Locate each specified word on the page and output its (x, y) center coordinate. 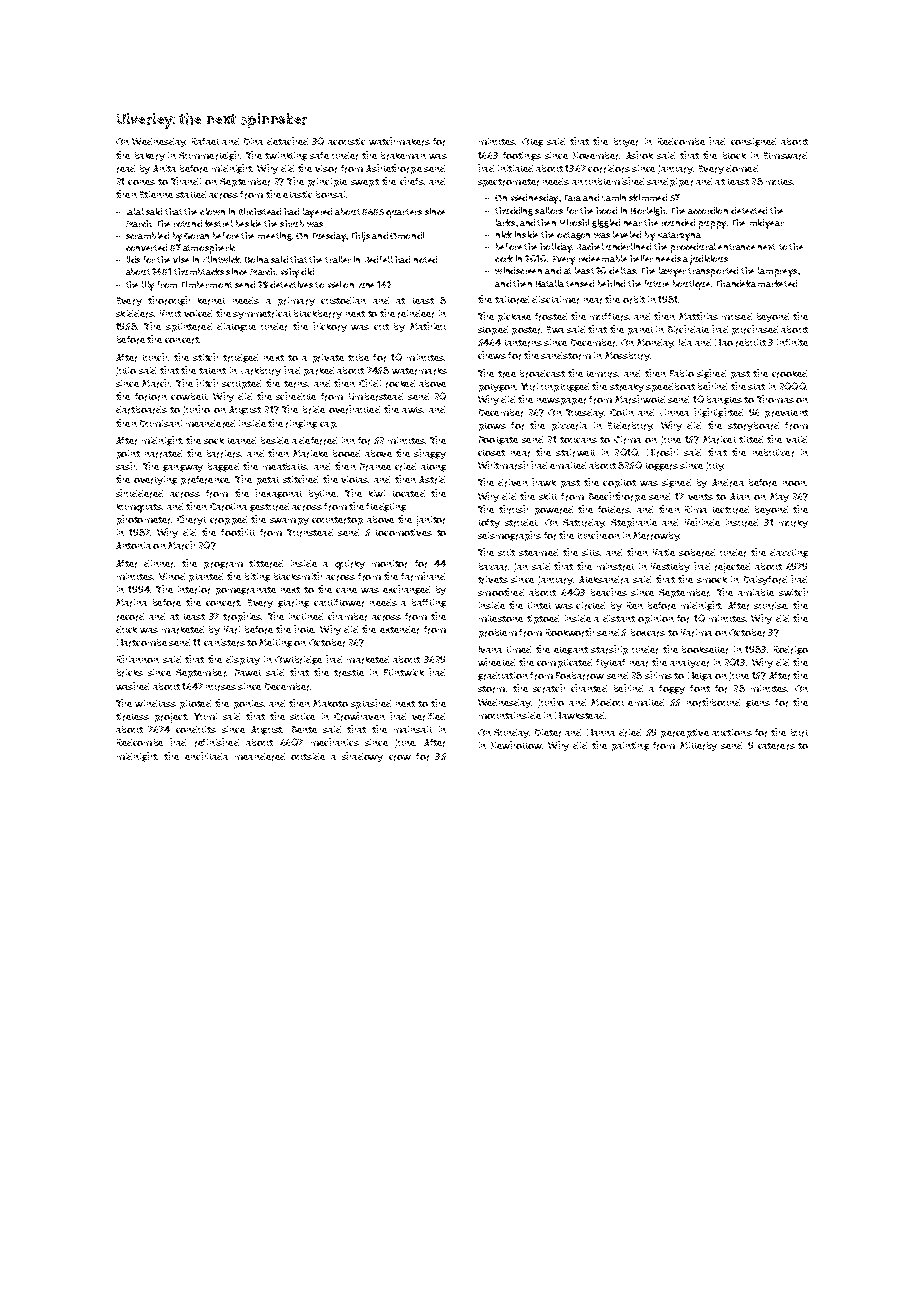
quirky (350, 565)
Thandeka (736, 283)
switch (793, 592)
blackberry (318, 314)
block (734, 155)
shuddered (139, 493)
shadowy (362, 757)
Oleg (532, 142)
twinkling (286, 156)
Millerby (698, 746)
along (433, 468)
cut (381, 327)
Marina (131, 603)
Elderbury (630, 426)
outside (308, 756)
